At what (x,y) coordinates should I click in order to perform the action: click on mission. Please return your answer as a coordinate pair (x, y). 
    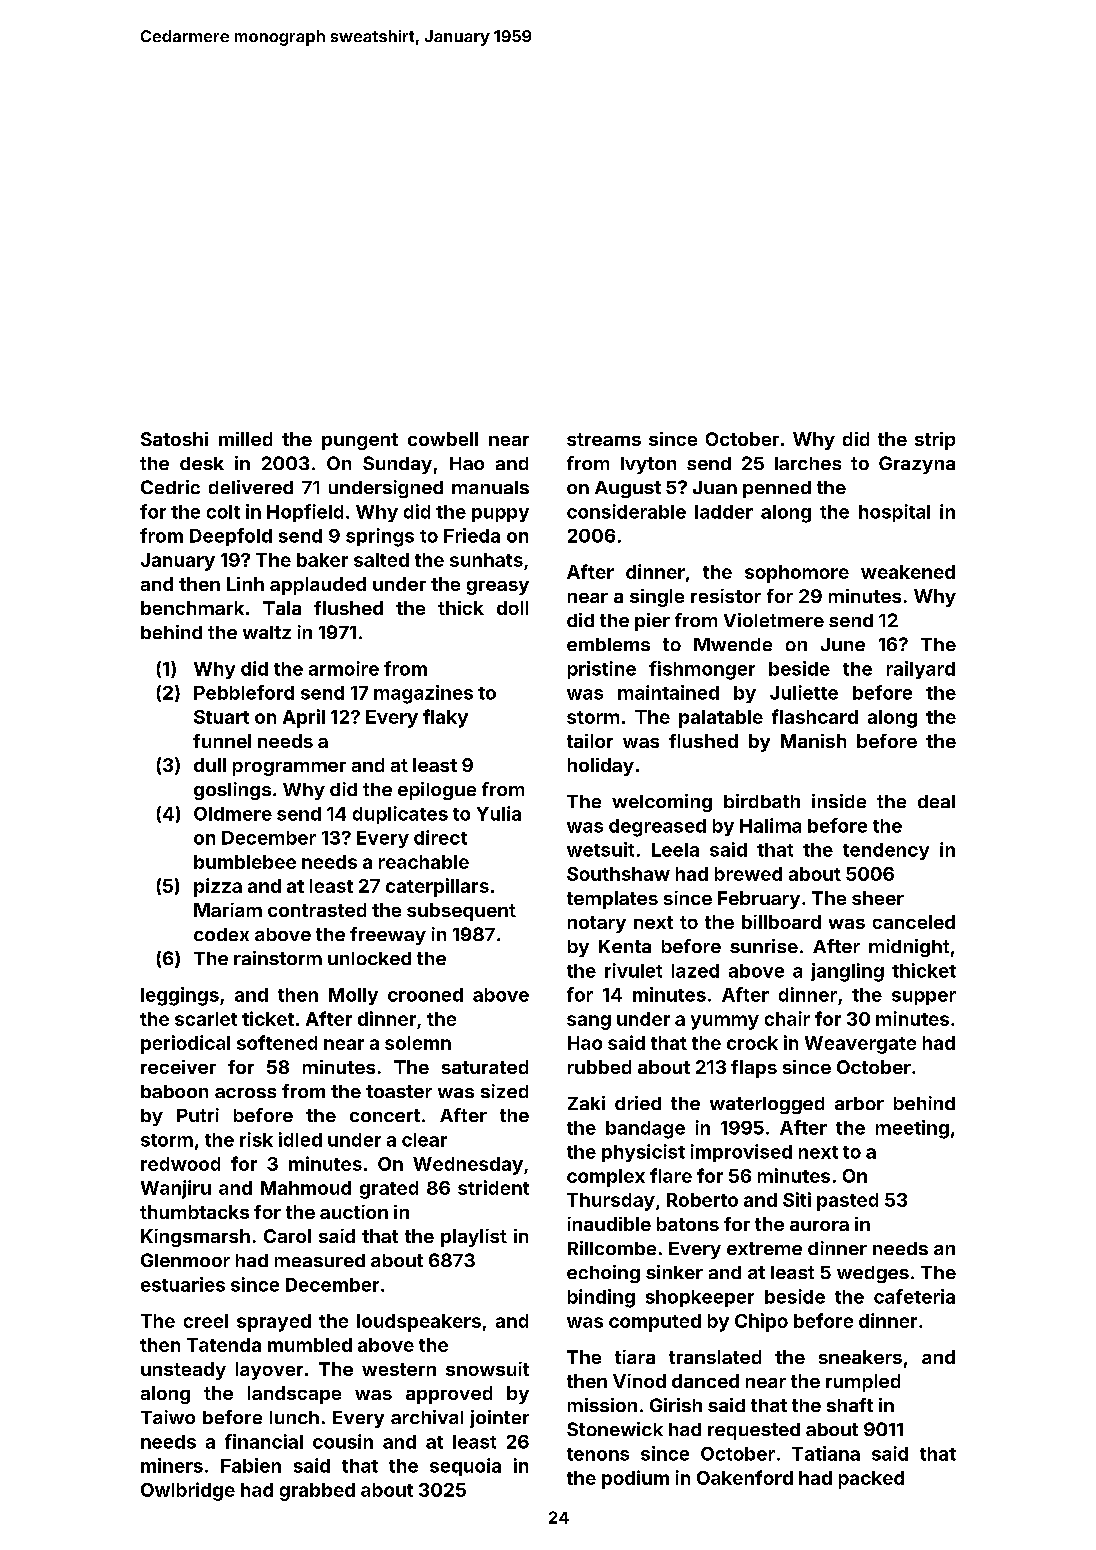
    Looking at the image, I should click on (602, 1405).
